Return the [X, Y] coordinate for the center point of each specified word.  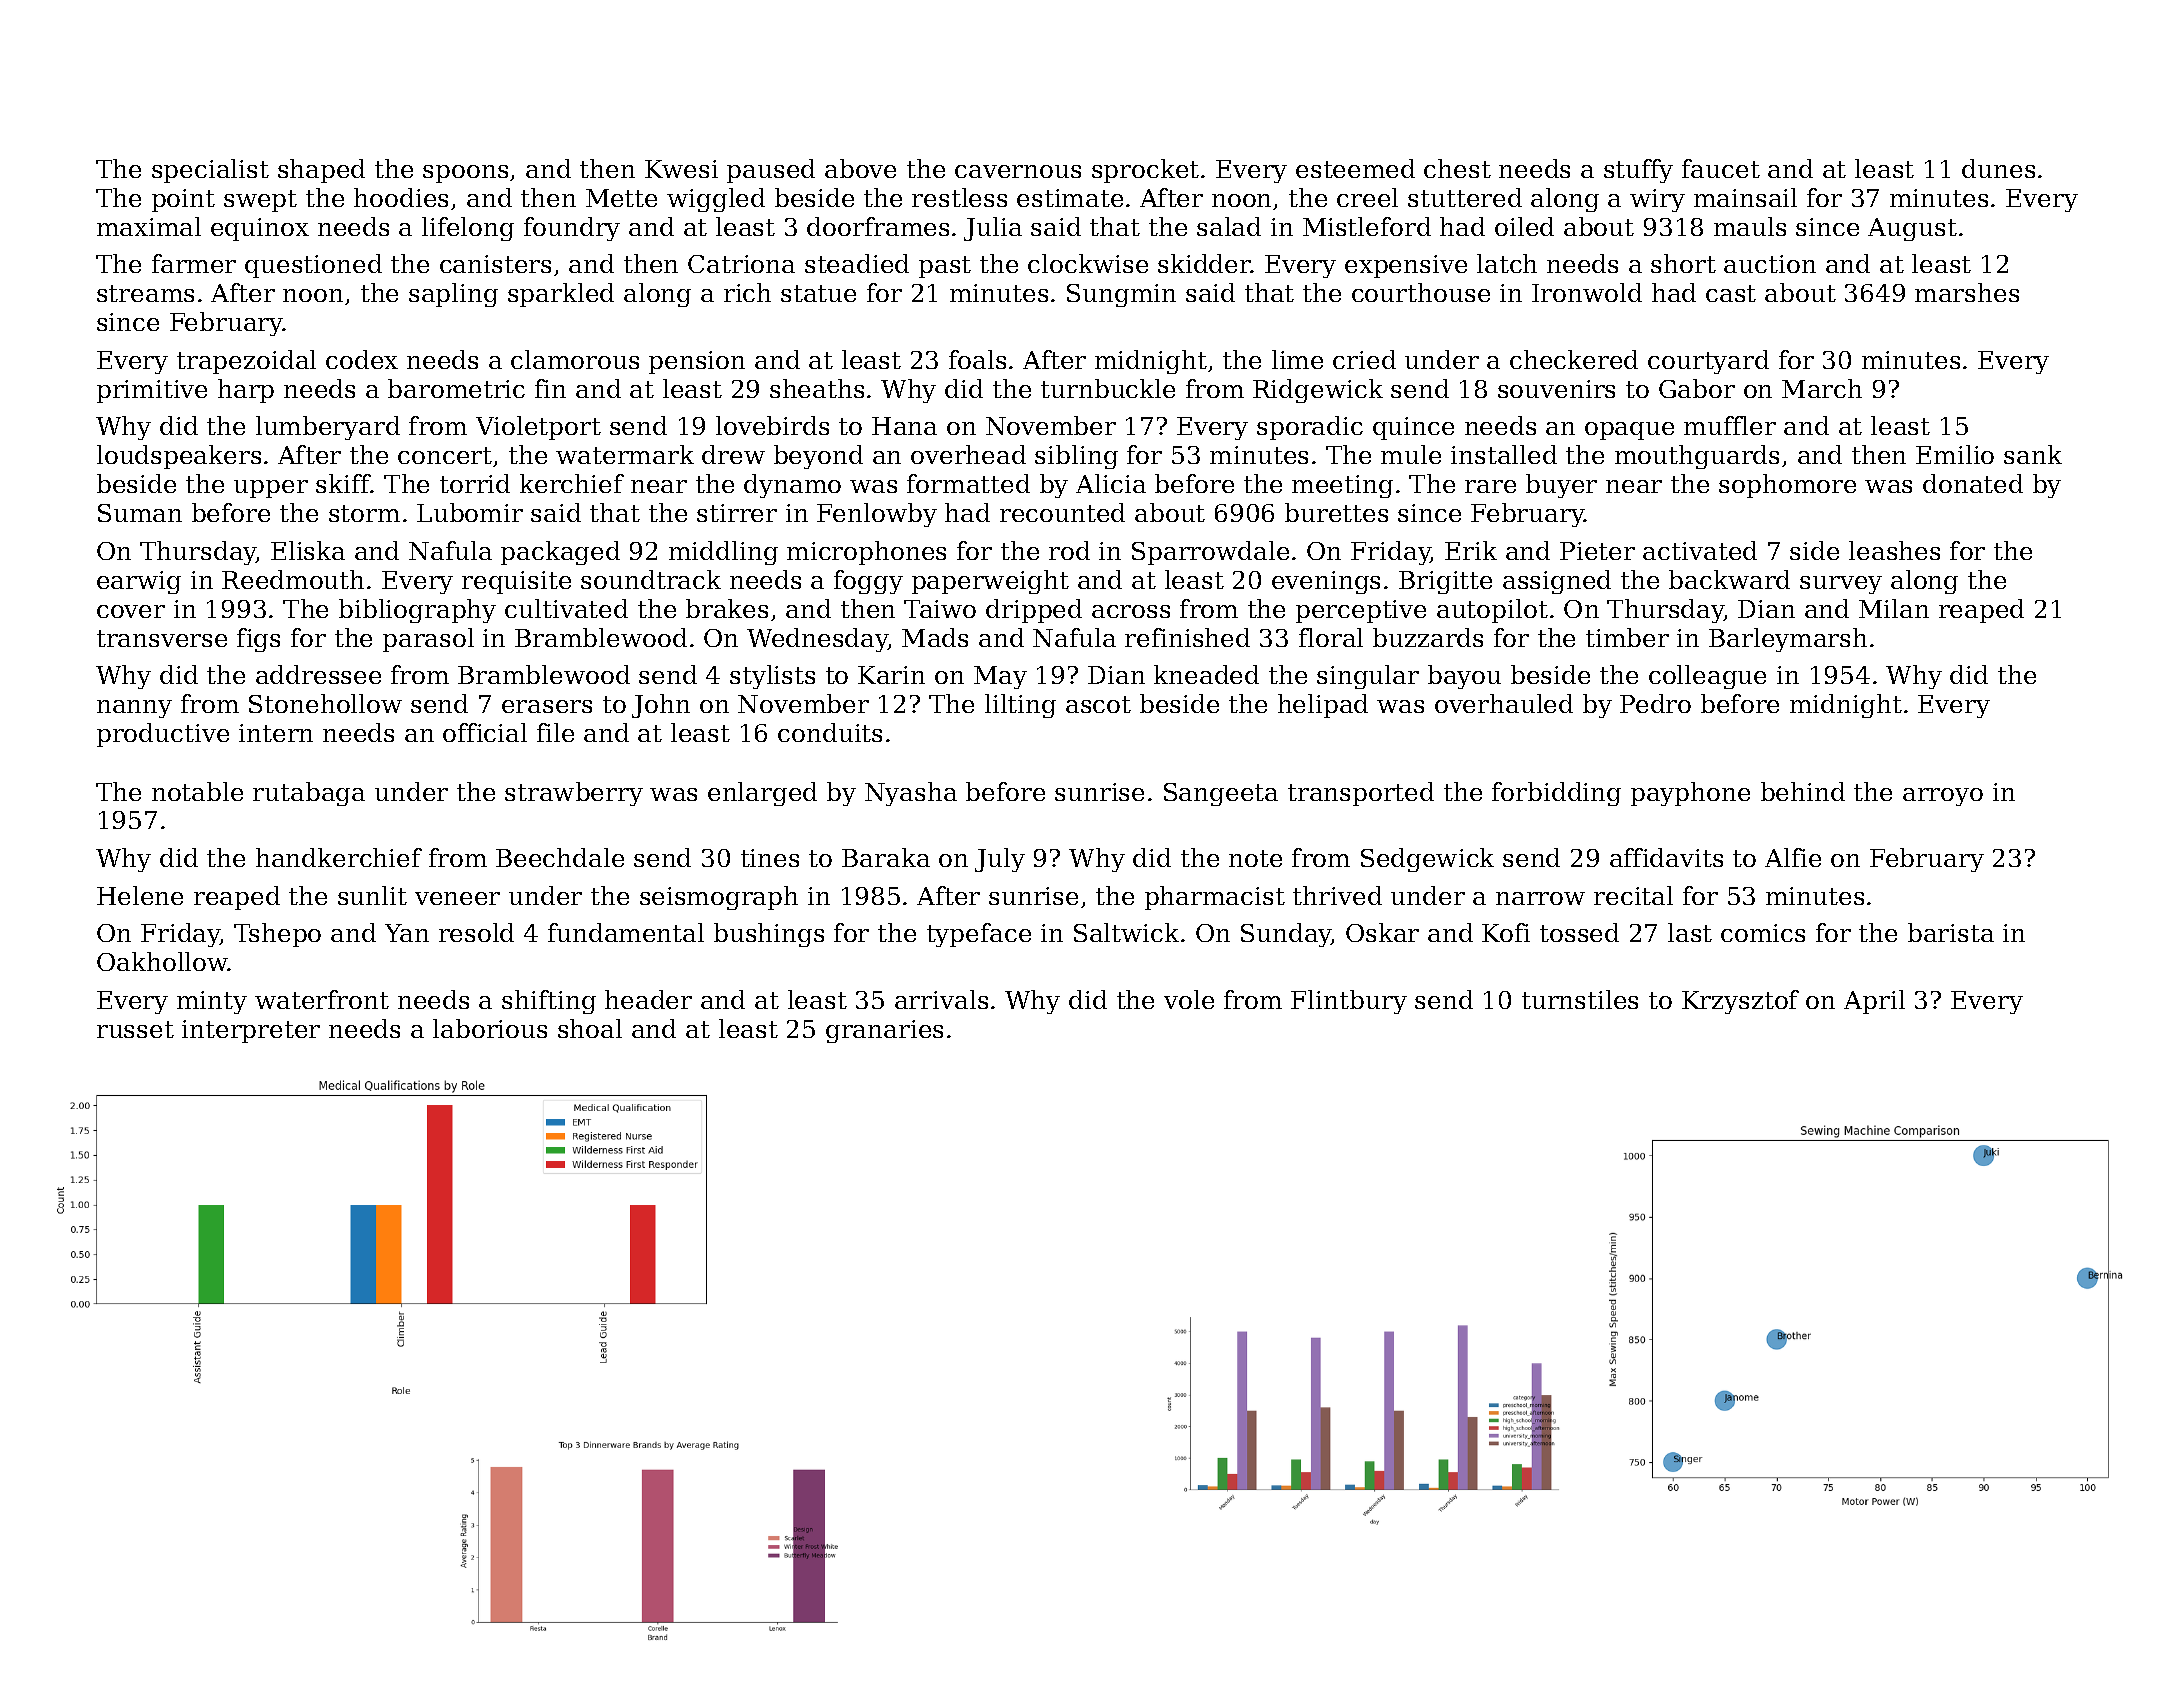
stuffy [1638, 171]
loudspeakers [179, 457]
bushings [769, 935]
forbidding [1556, 794]
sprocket [1145, 171]
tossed [1579, 932]
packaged [560, 553]
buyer [1561, 486]
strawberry [574, 794]
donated [1973, 483]
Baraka [886, 857]
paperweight [990, 582]
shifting [549, 1002]
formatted [968, 483]
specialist [210, 171]
